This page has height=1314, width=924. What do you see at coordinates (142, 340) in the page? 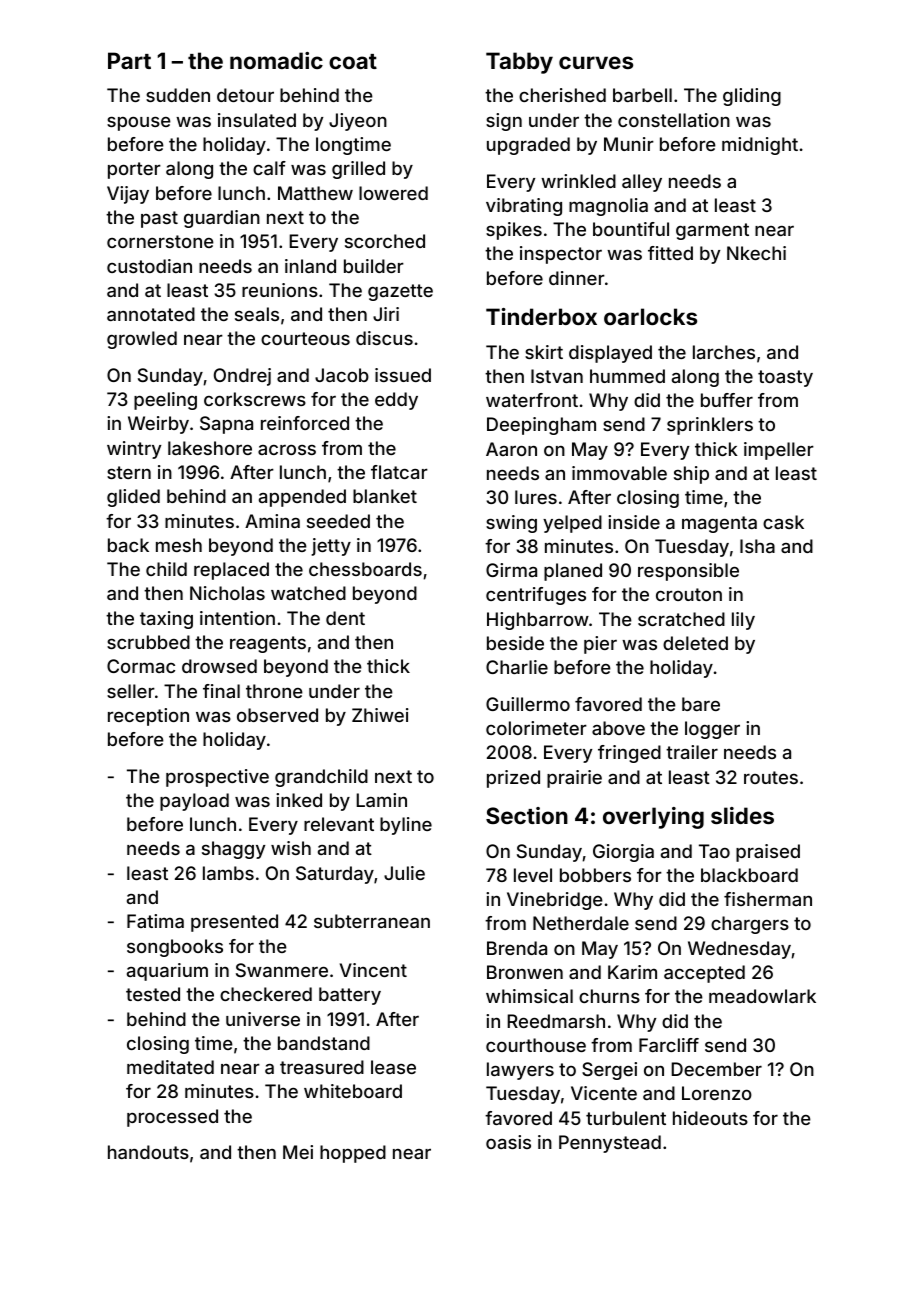
I see `growled` at bounding box center [142, 340].
